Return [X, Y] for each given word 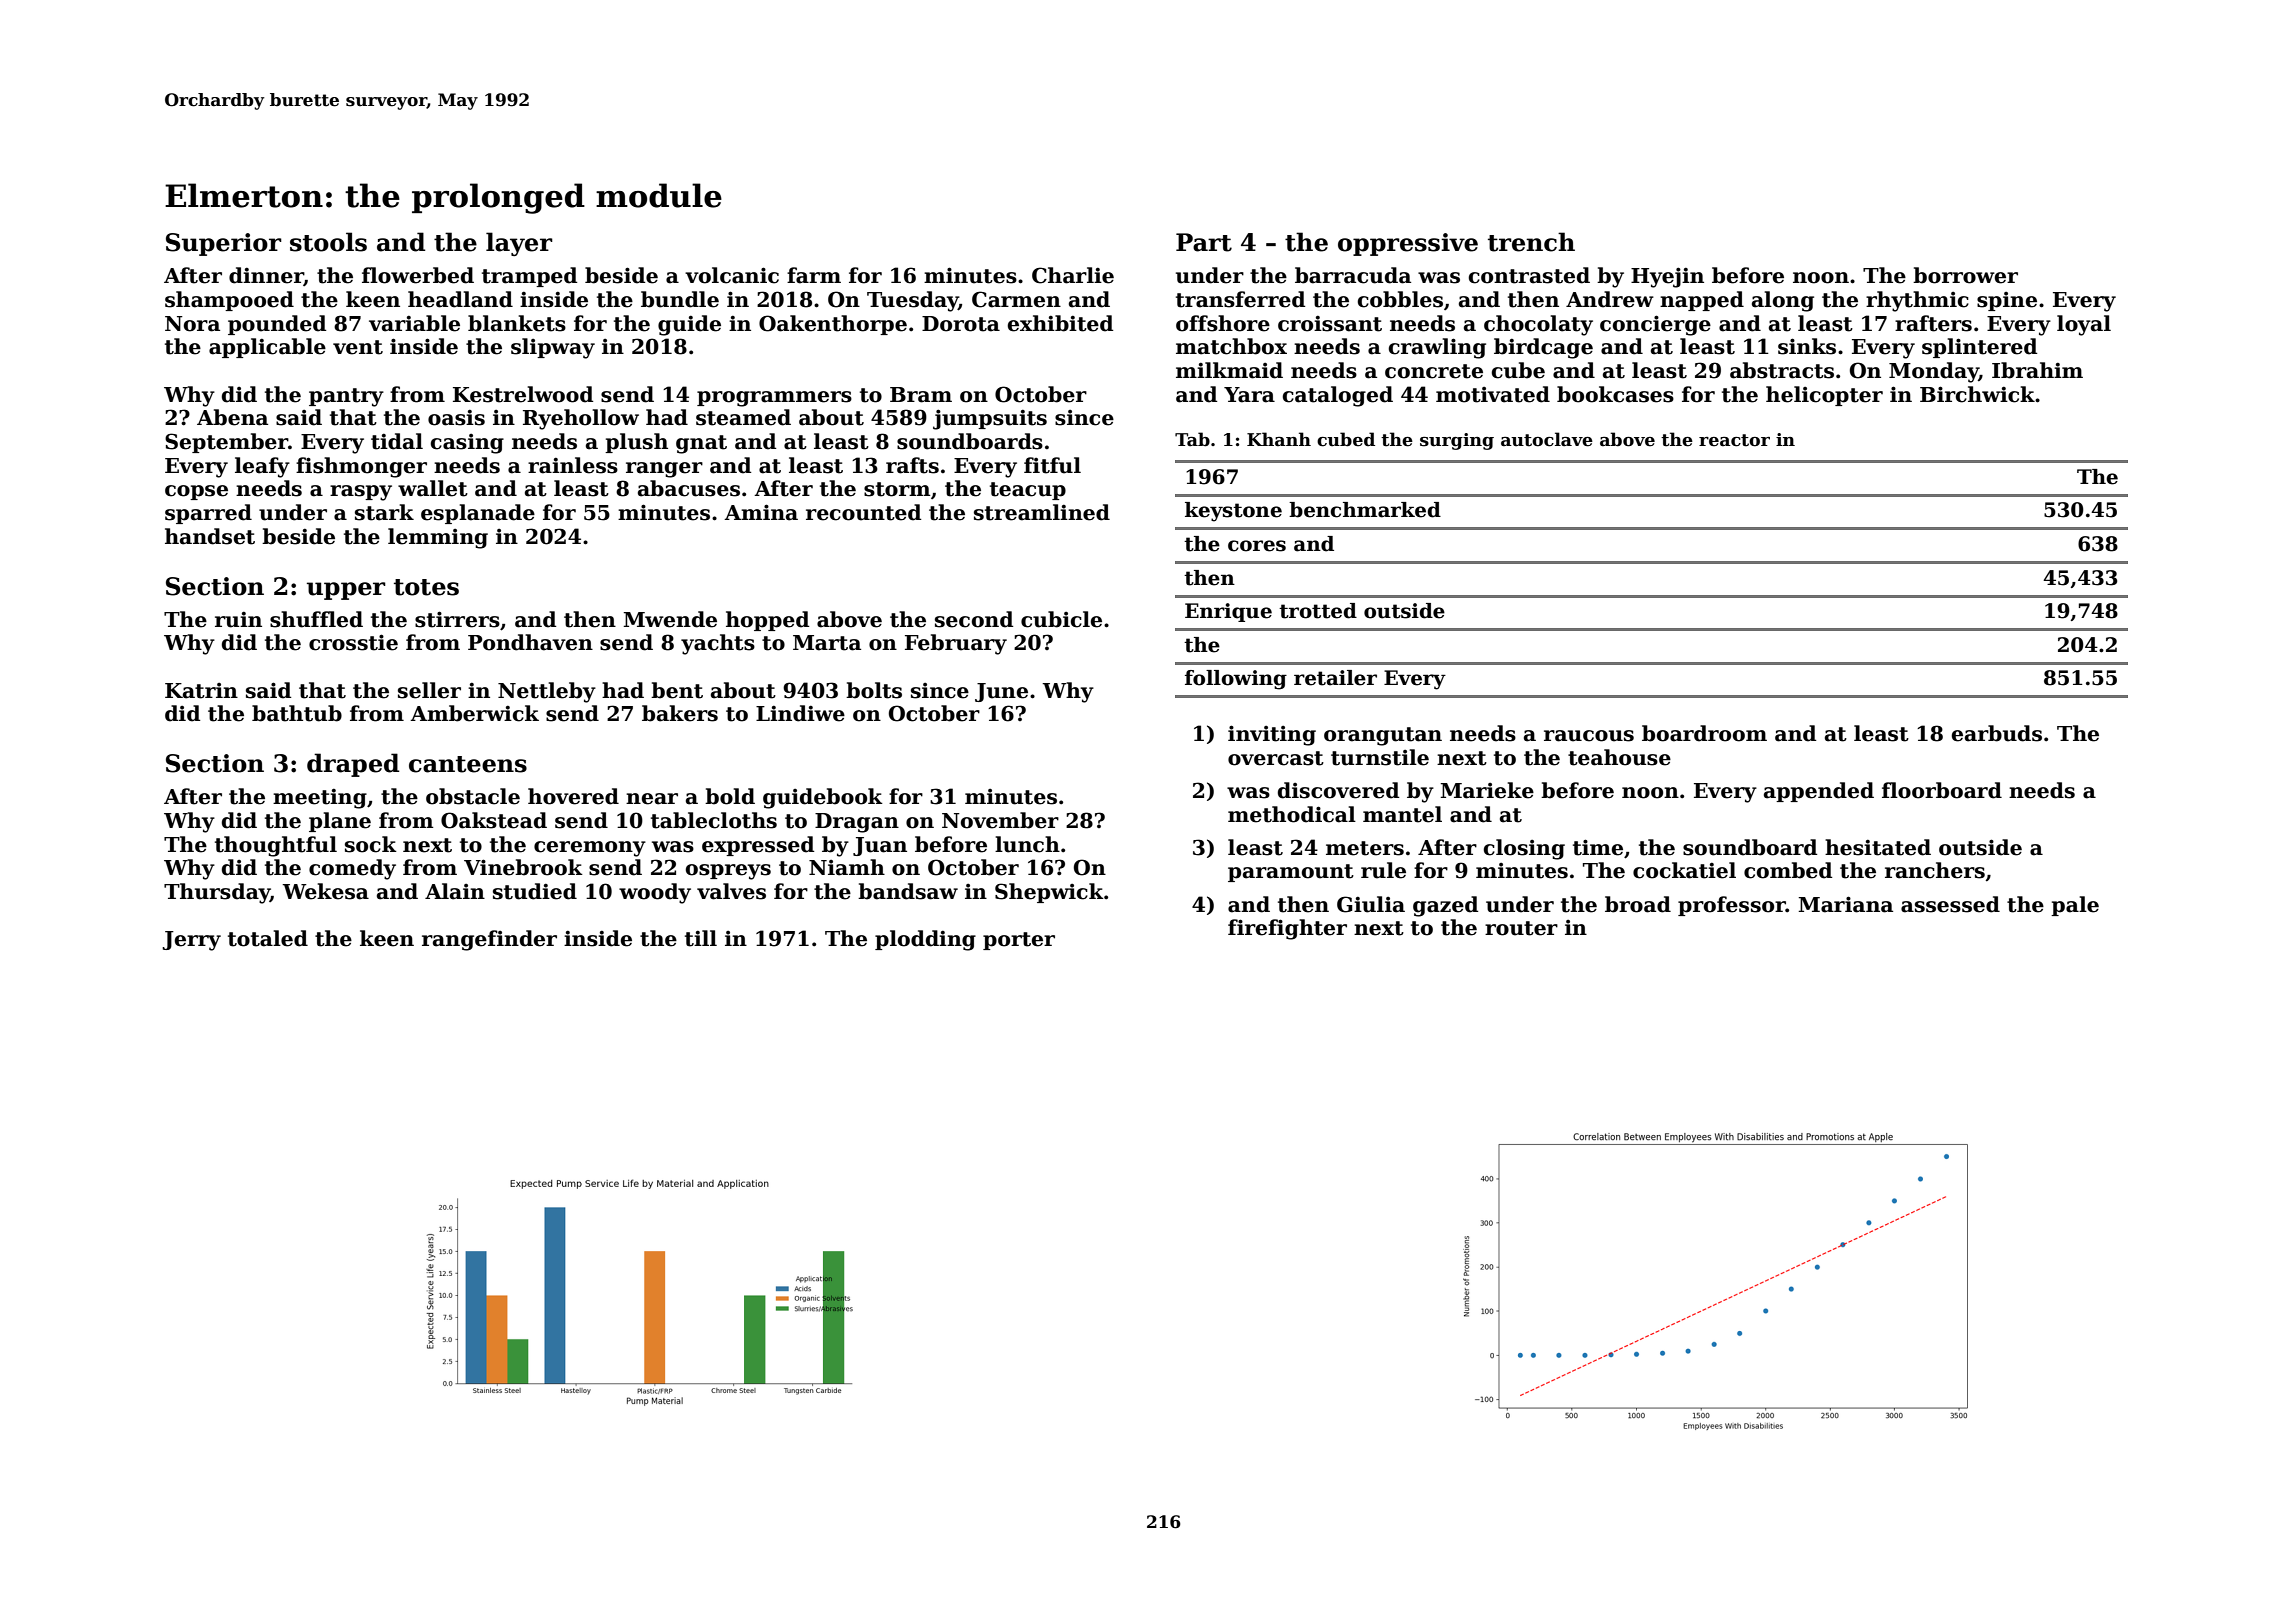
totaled [268, 938]
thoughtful [276, 846]
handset [210, 536]
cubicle [1061, 619]
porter [1019, 941]
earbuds [1997, 733]
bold [730, 796]
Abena [232, 417]
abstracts [1782, 370]
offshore [1223, 323]
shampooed [229, 301]
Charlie [1073, 275]
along [1783, 301]
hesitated [1878, 847]
